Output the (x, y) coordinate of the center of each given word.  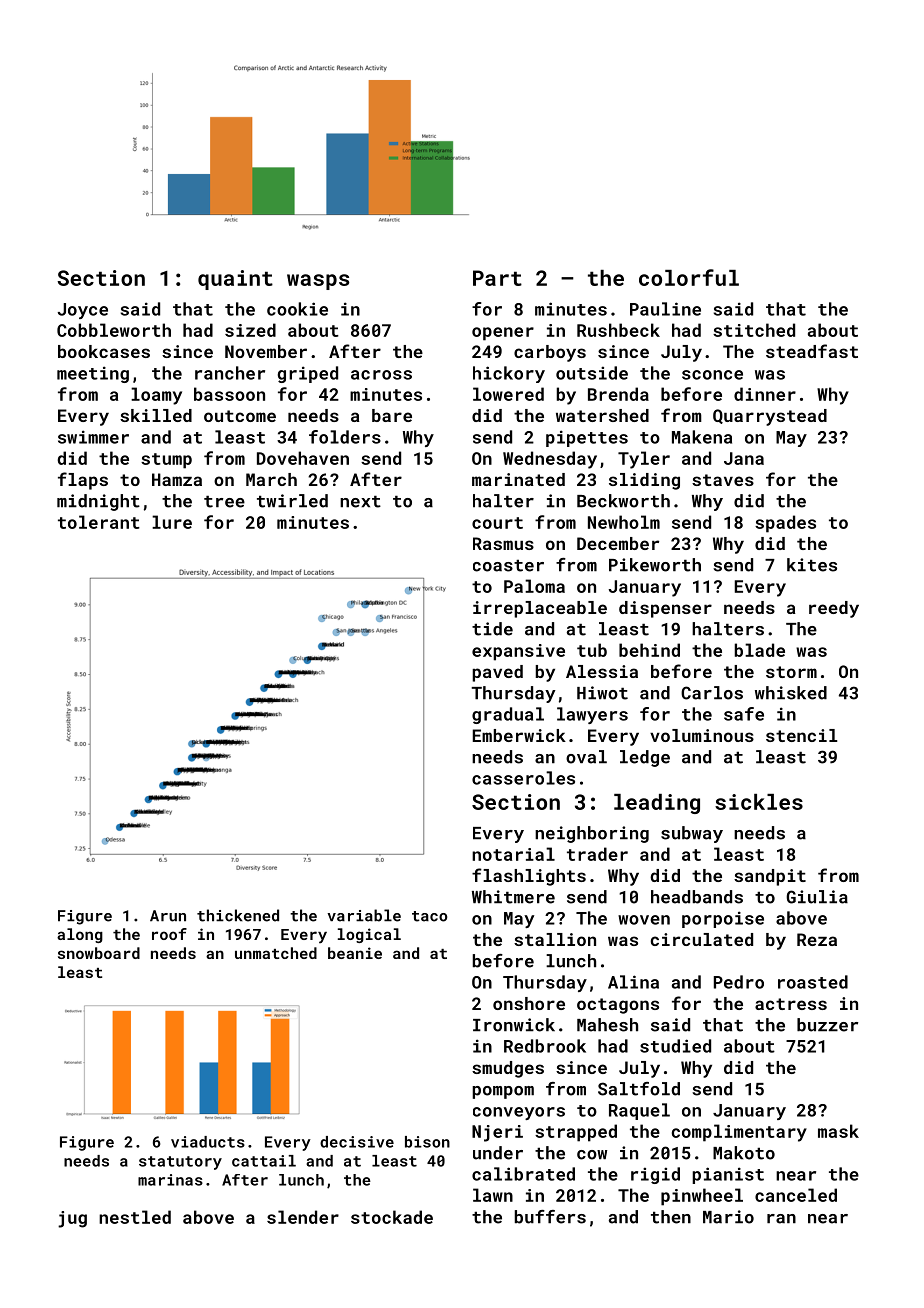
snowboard (99, 953)
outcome (240, 416)
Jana (744, 458)
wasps (318, 282)
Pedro (739, 982)
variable (364, 915)
